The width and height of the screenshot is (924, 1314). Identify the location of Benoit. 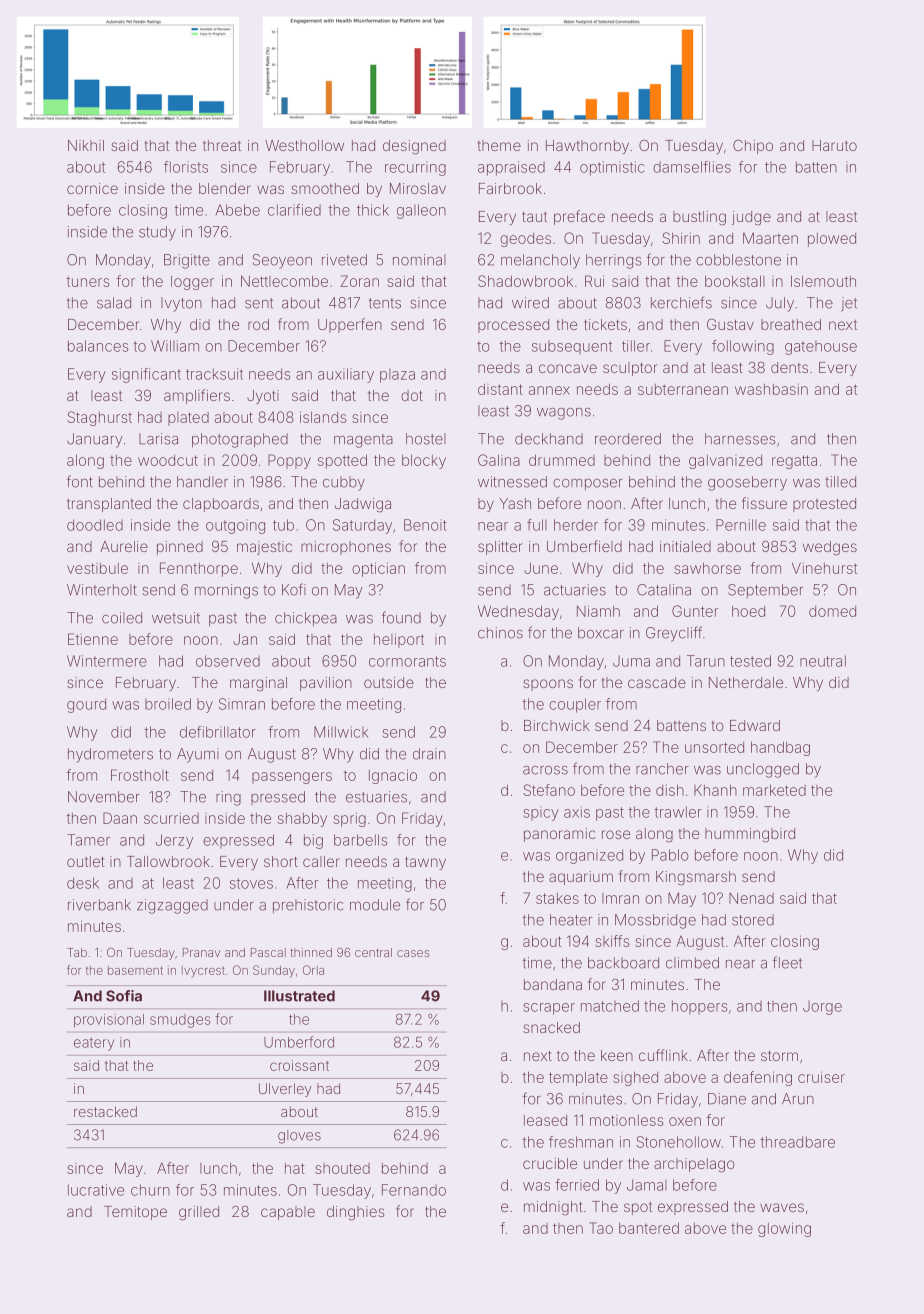
(425, 525).
